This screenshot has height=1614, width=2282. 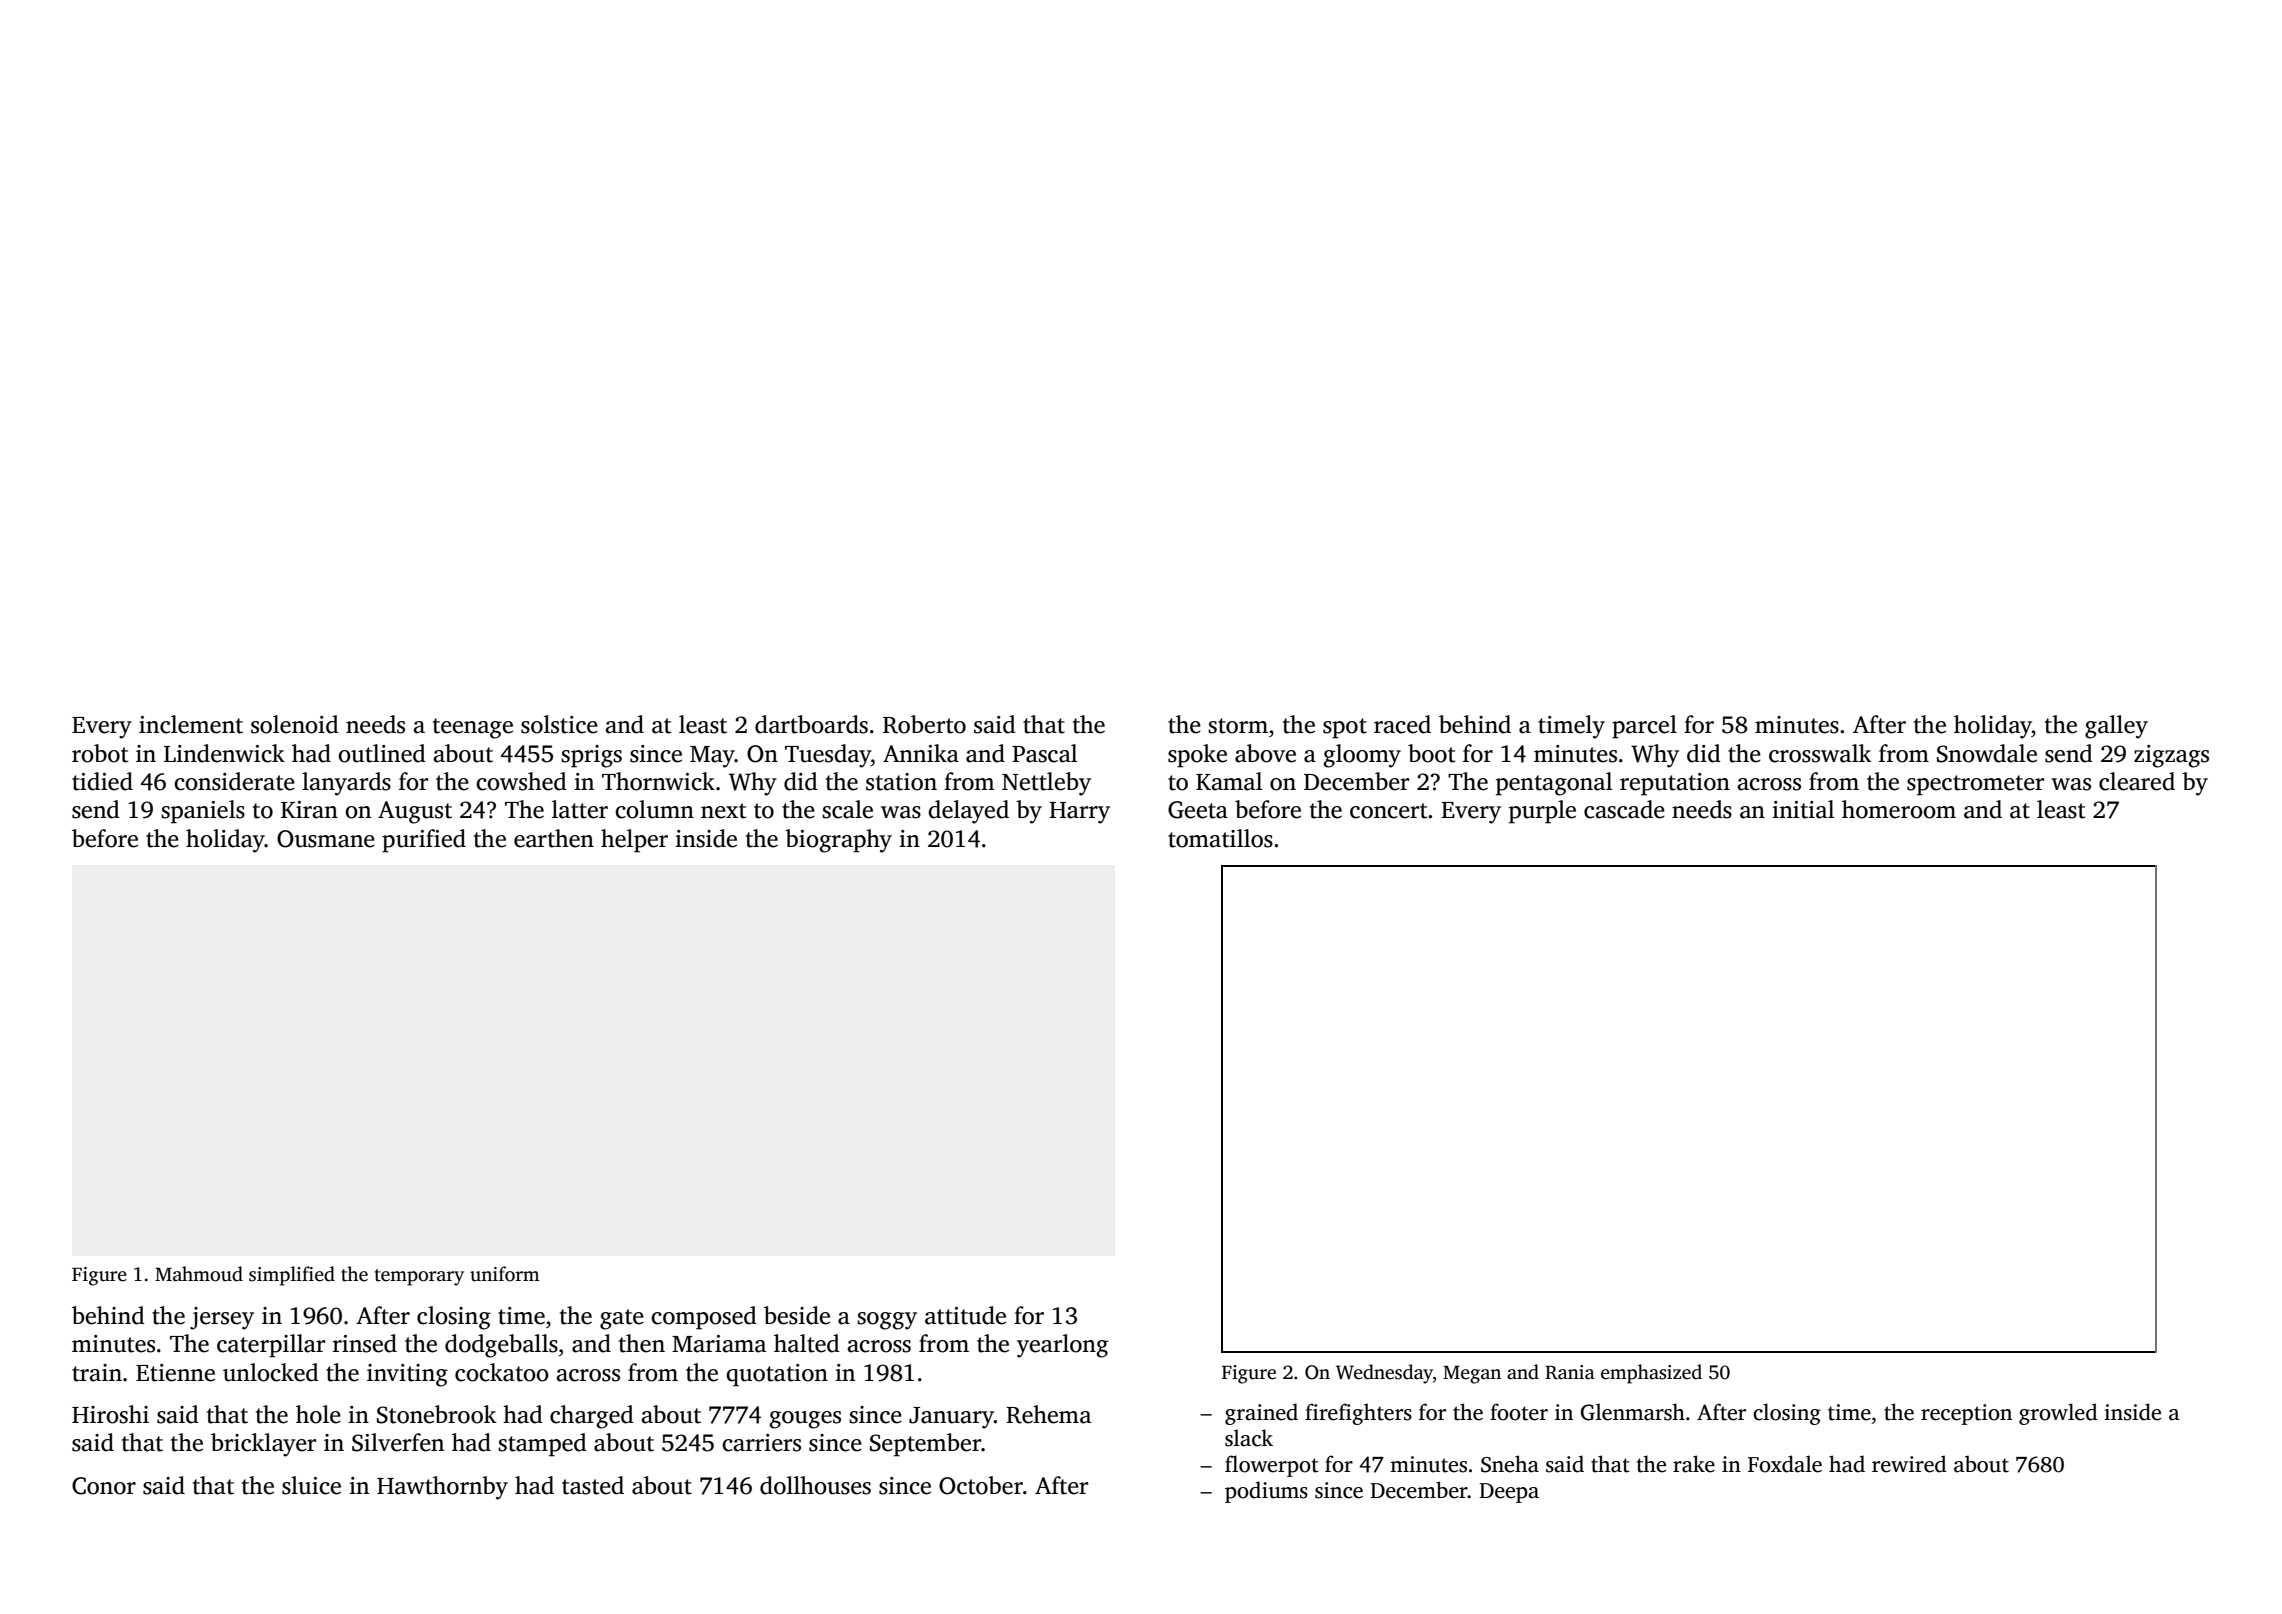 What do you see at coordinates (887, 1321) in the screenshot?
I see `soggy` at bounding box center [887, 1321].
